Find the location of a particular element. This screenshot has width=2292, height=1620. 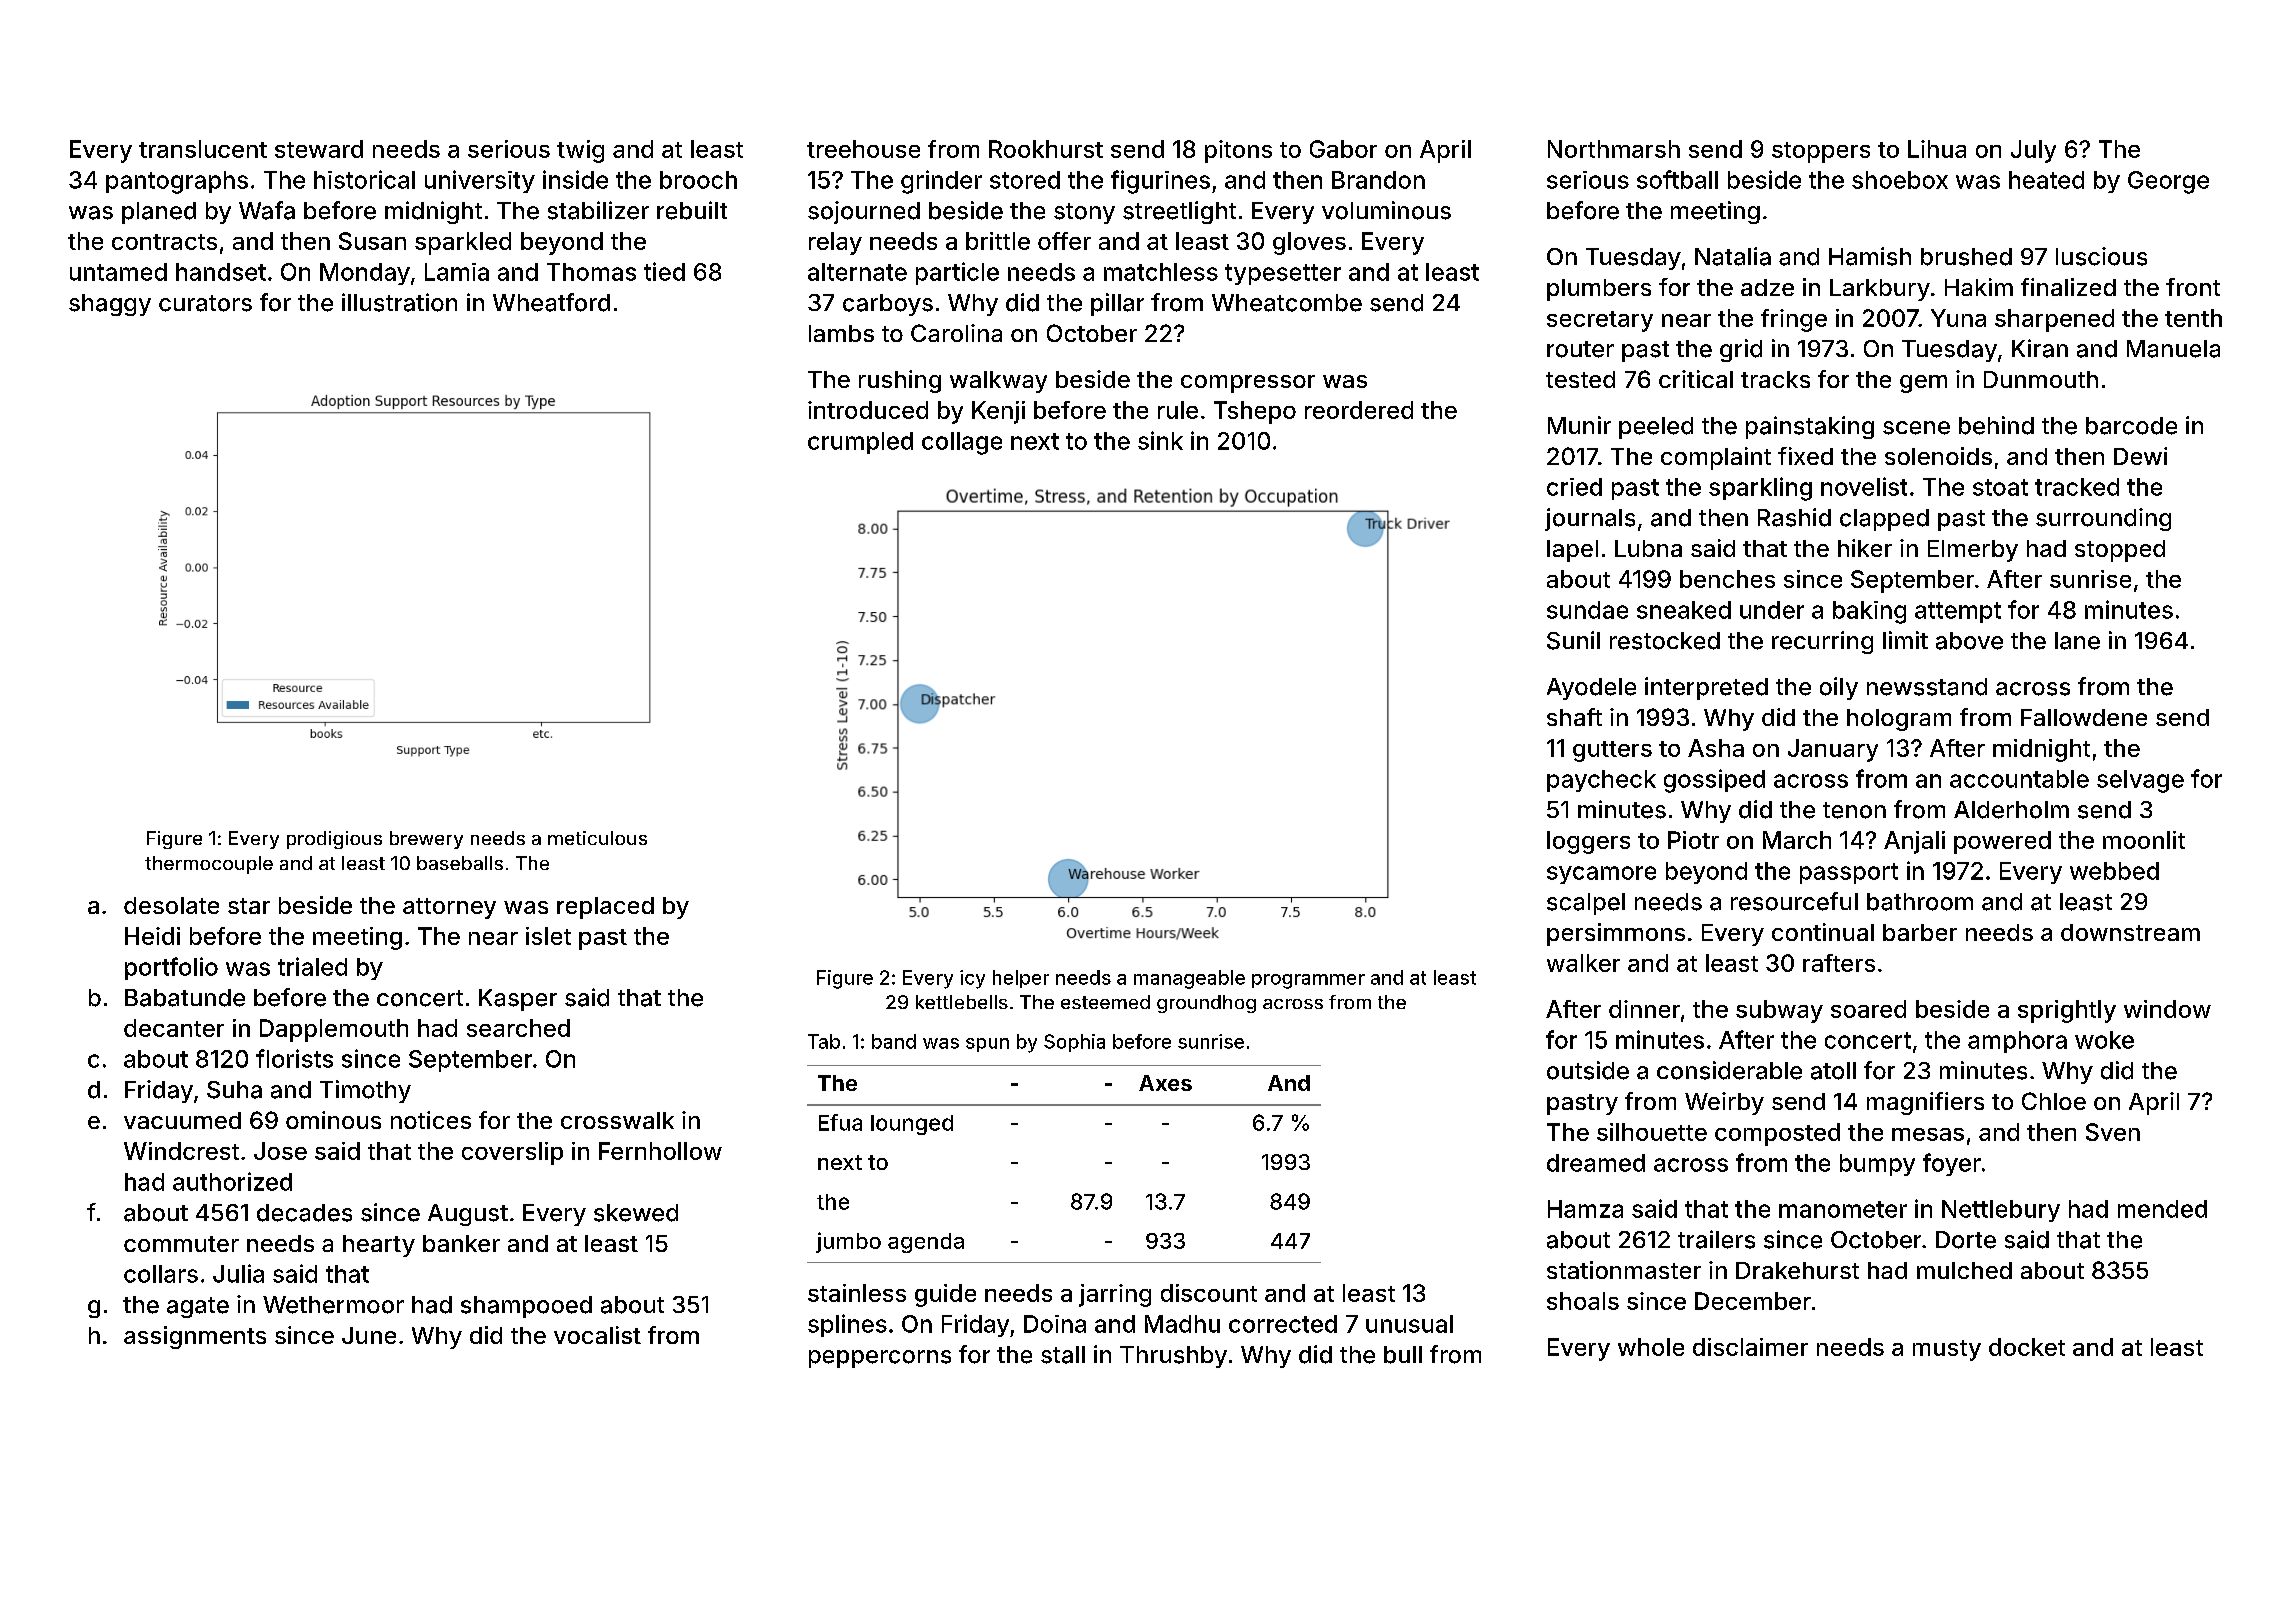

Dewi is located at coordinates (2140, 456).
